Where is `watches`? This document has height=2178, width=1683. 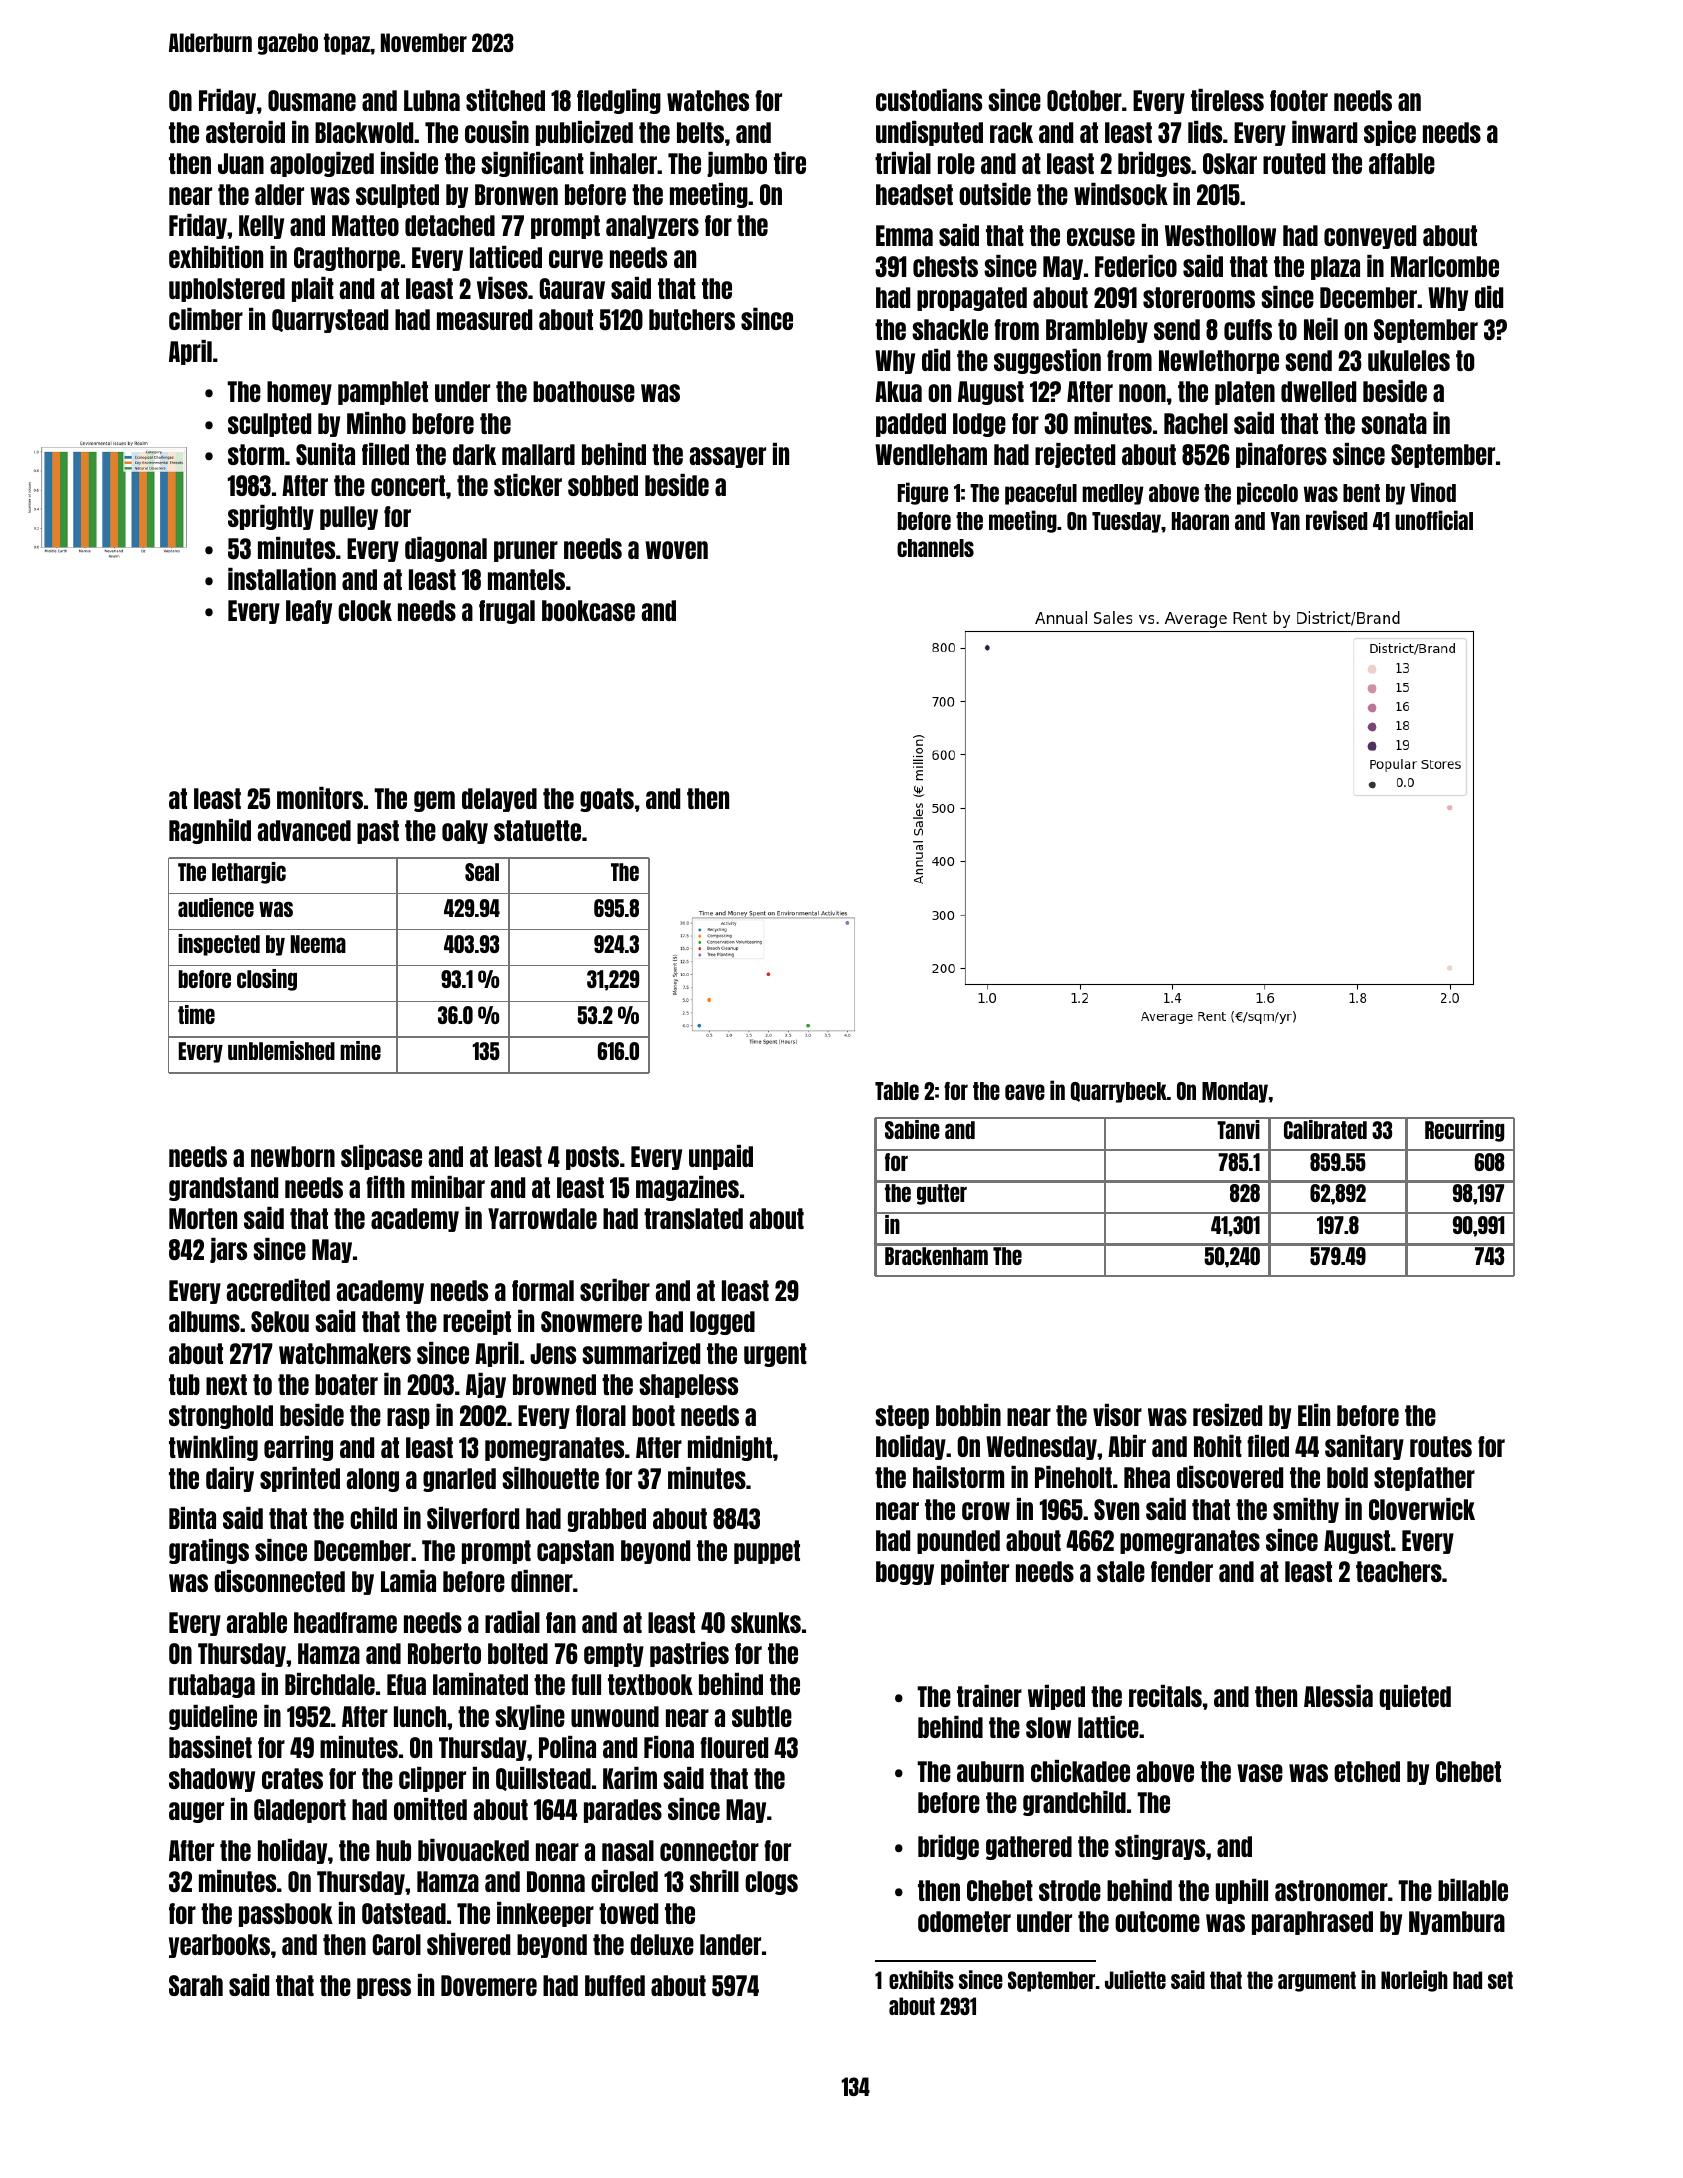 watches is located at coordinates (708, 100).
